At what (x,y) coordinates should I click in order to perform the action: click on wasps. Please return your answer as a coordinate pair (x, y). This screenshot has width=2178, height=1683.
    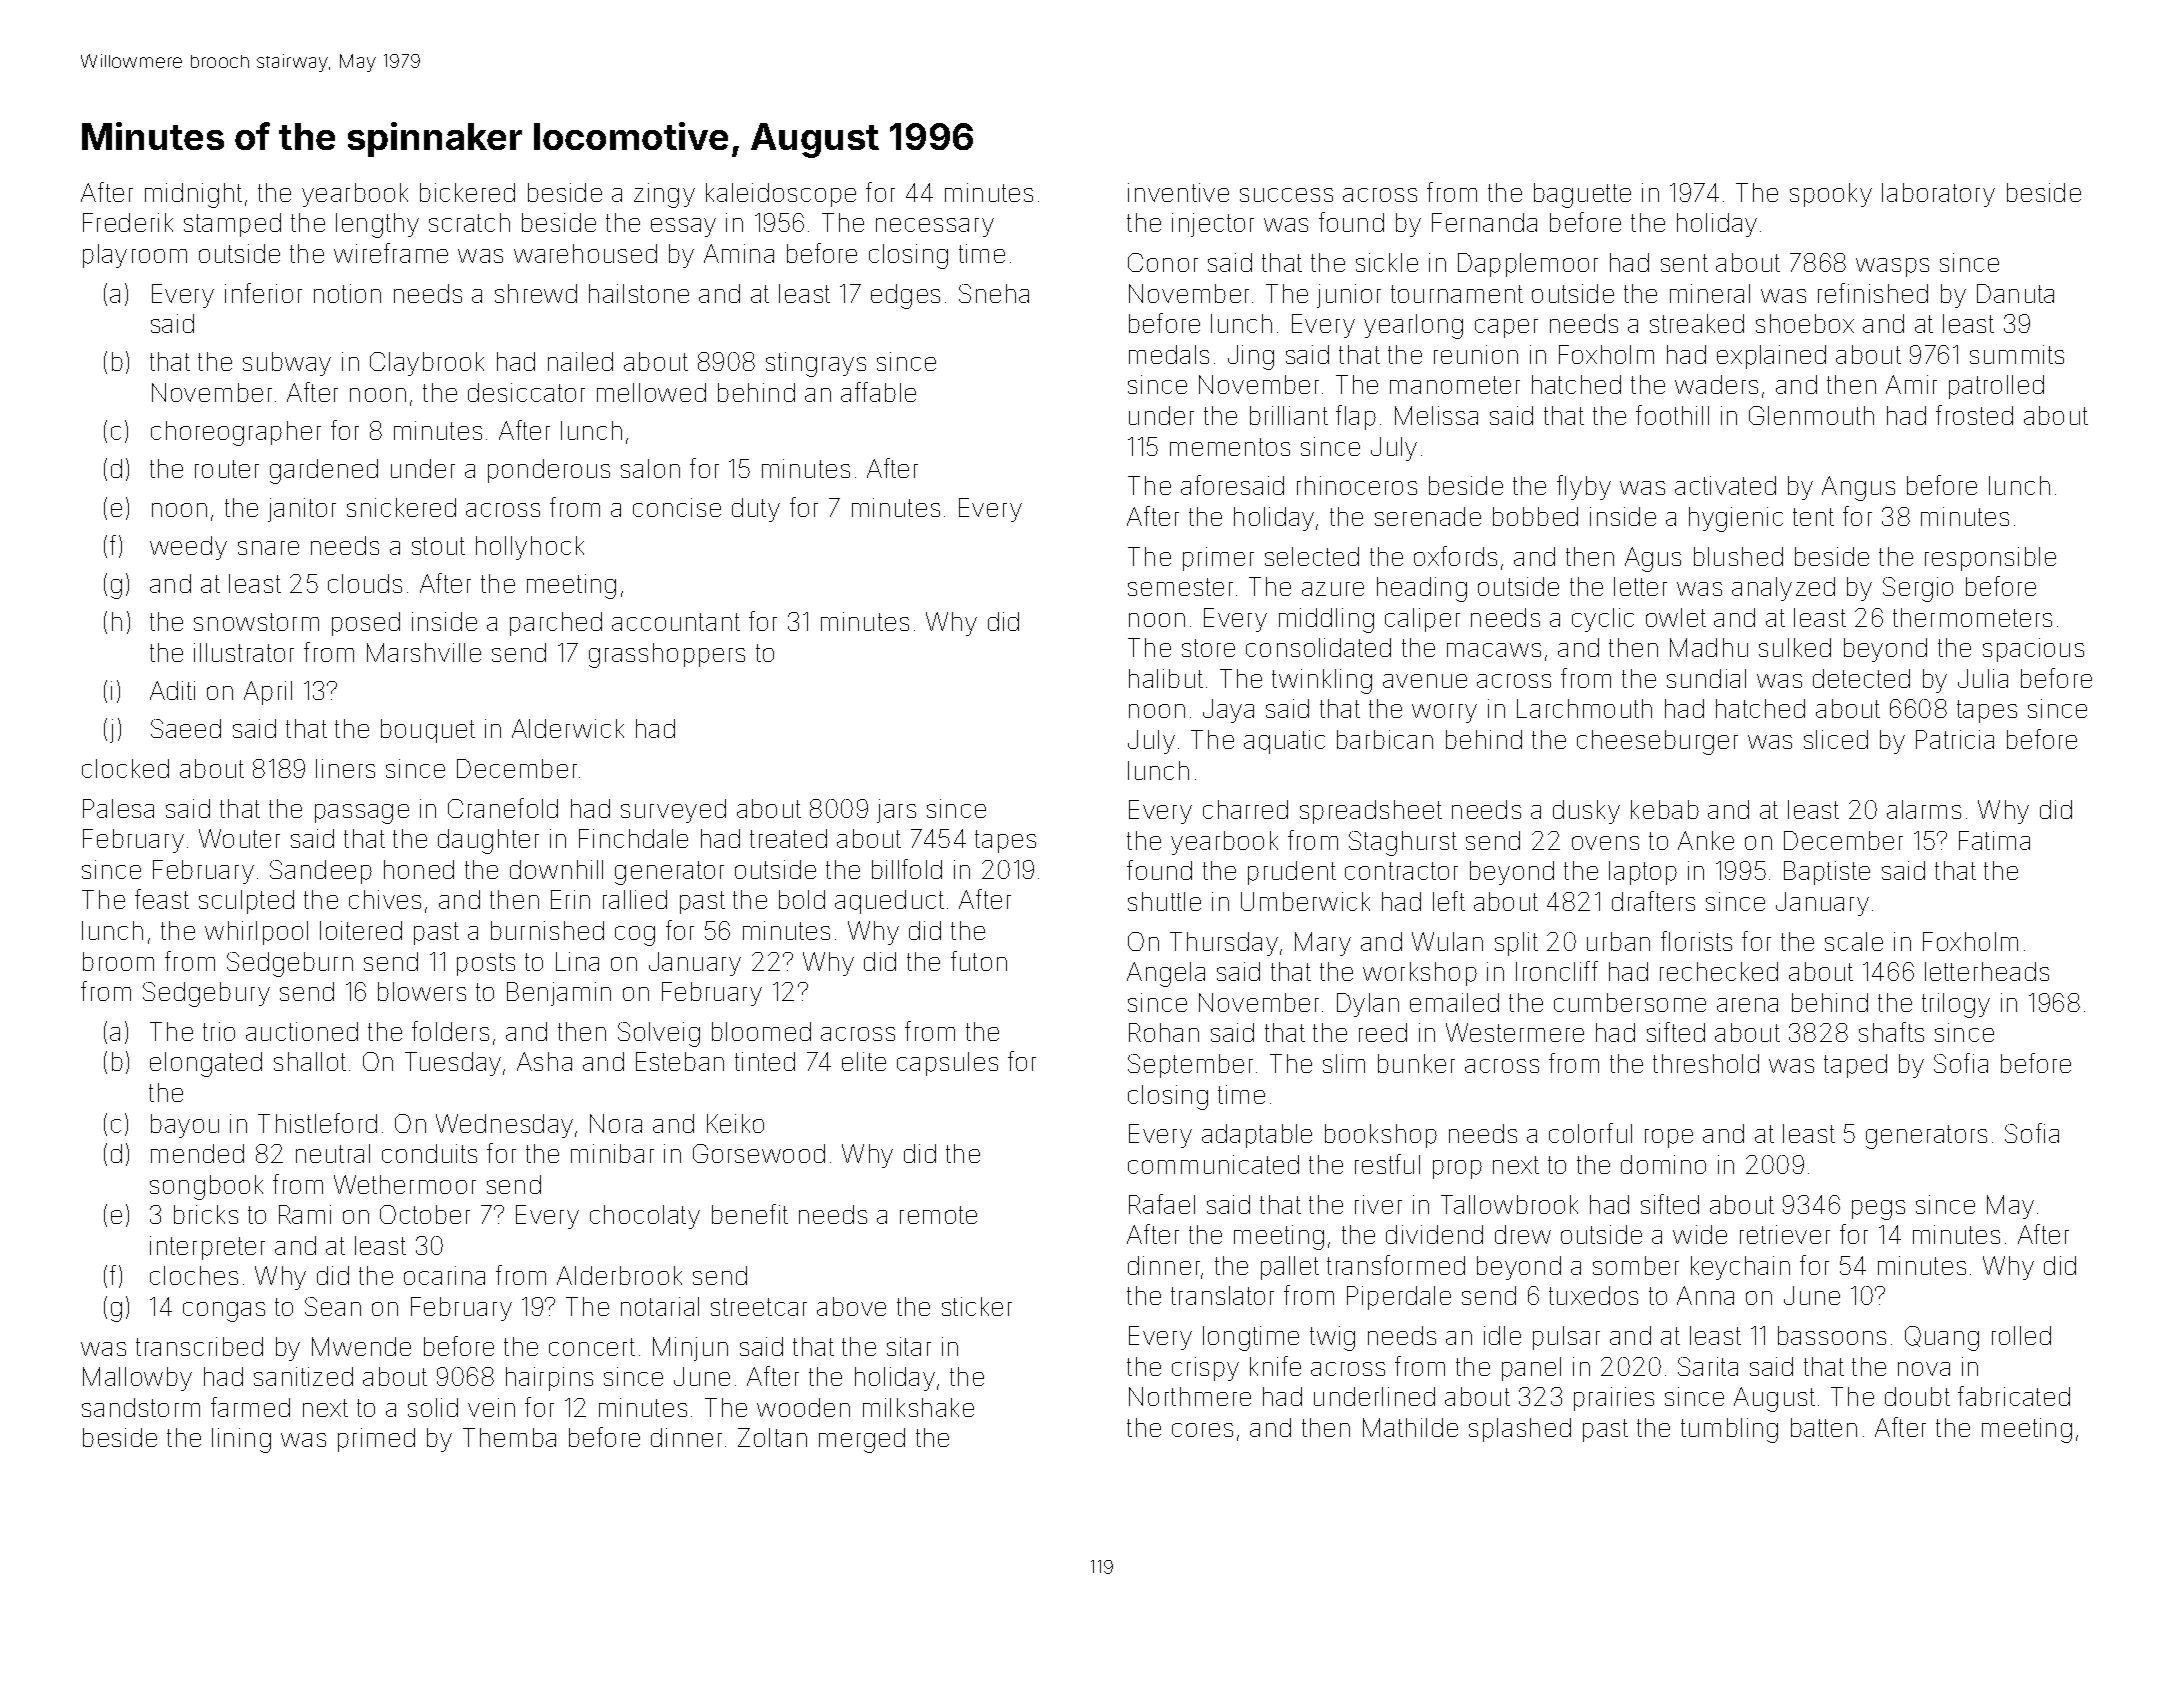
    Looking at the image, I should click on (1892, 267).
